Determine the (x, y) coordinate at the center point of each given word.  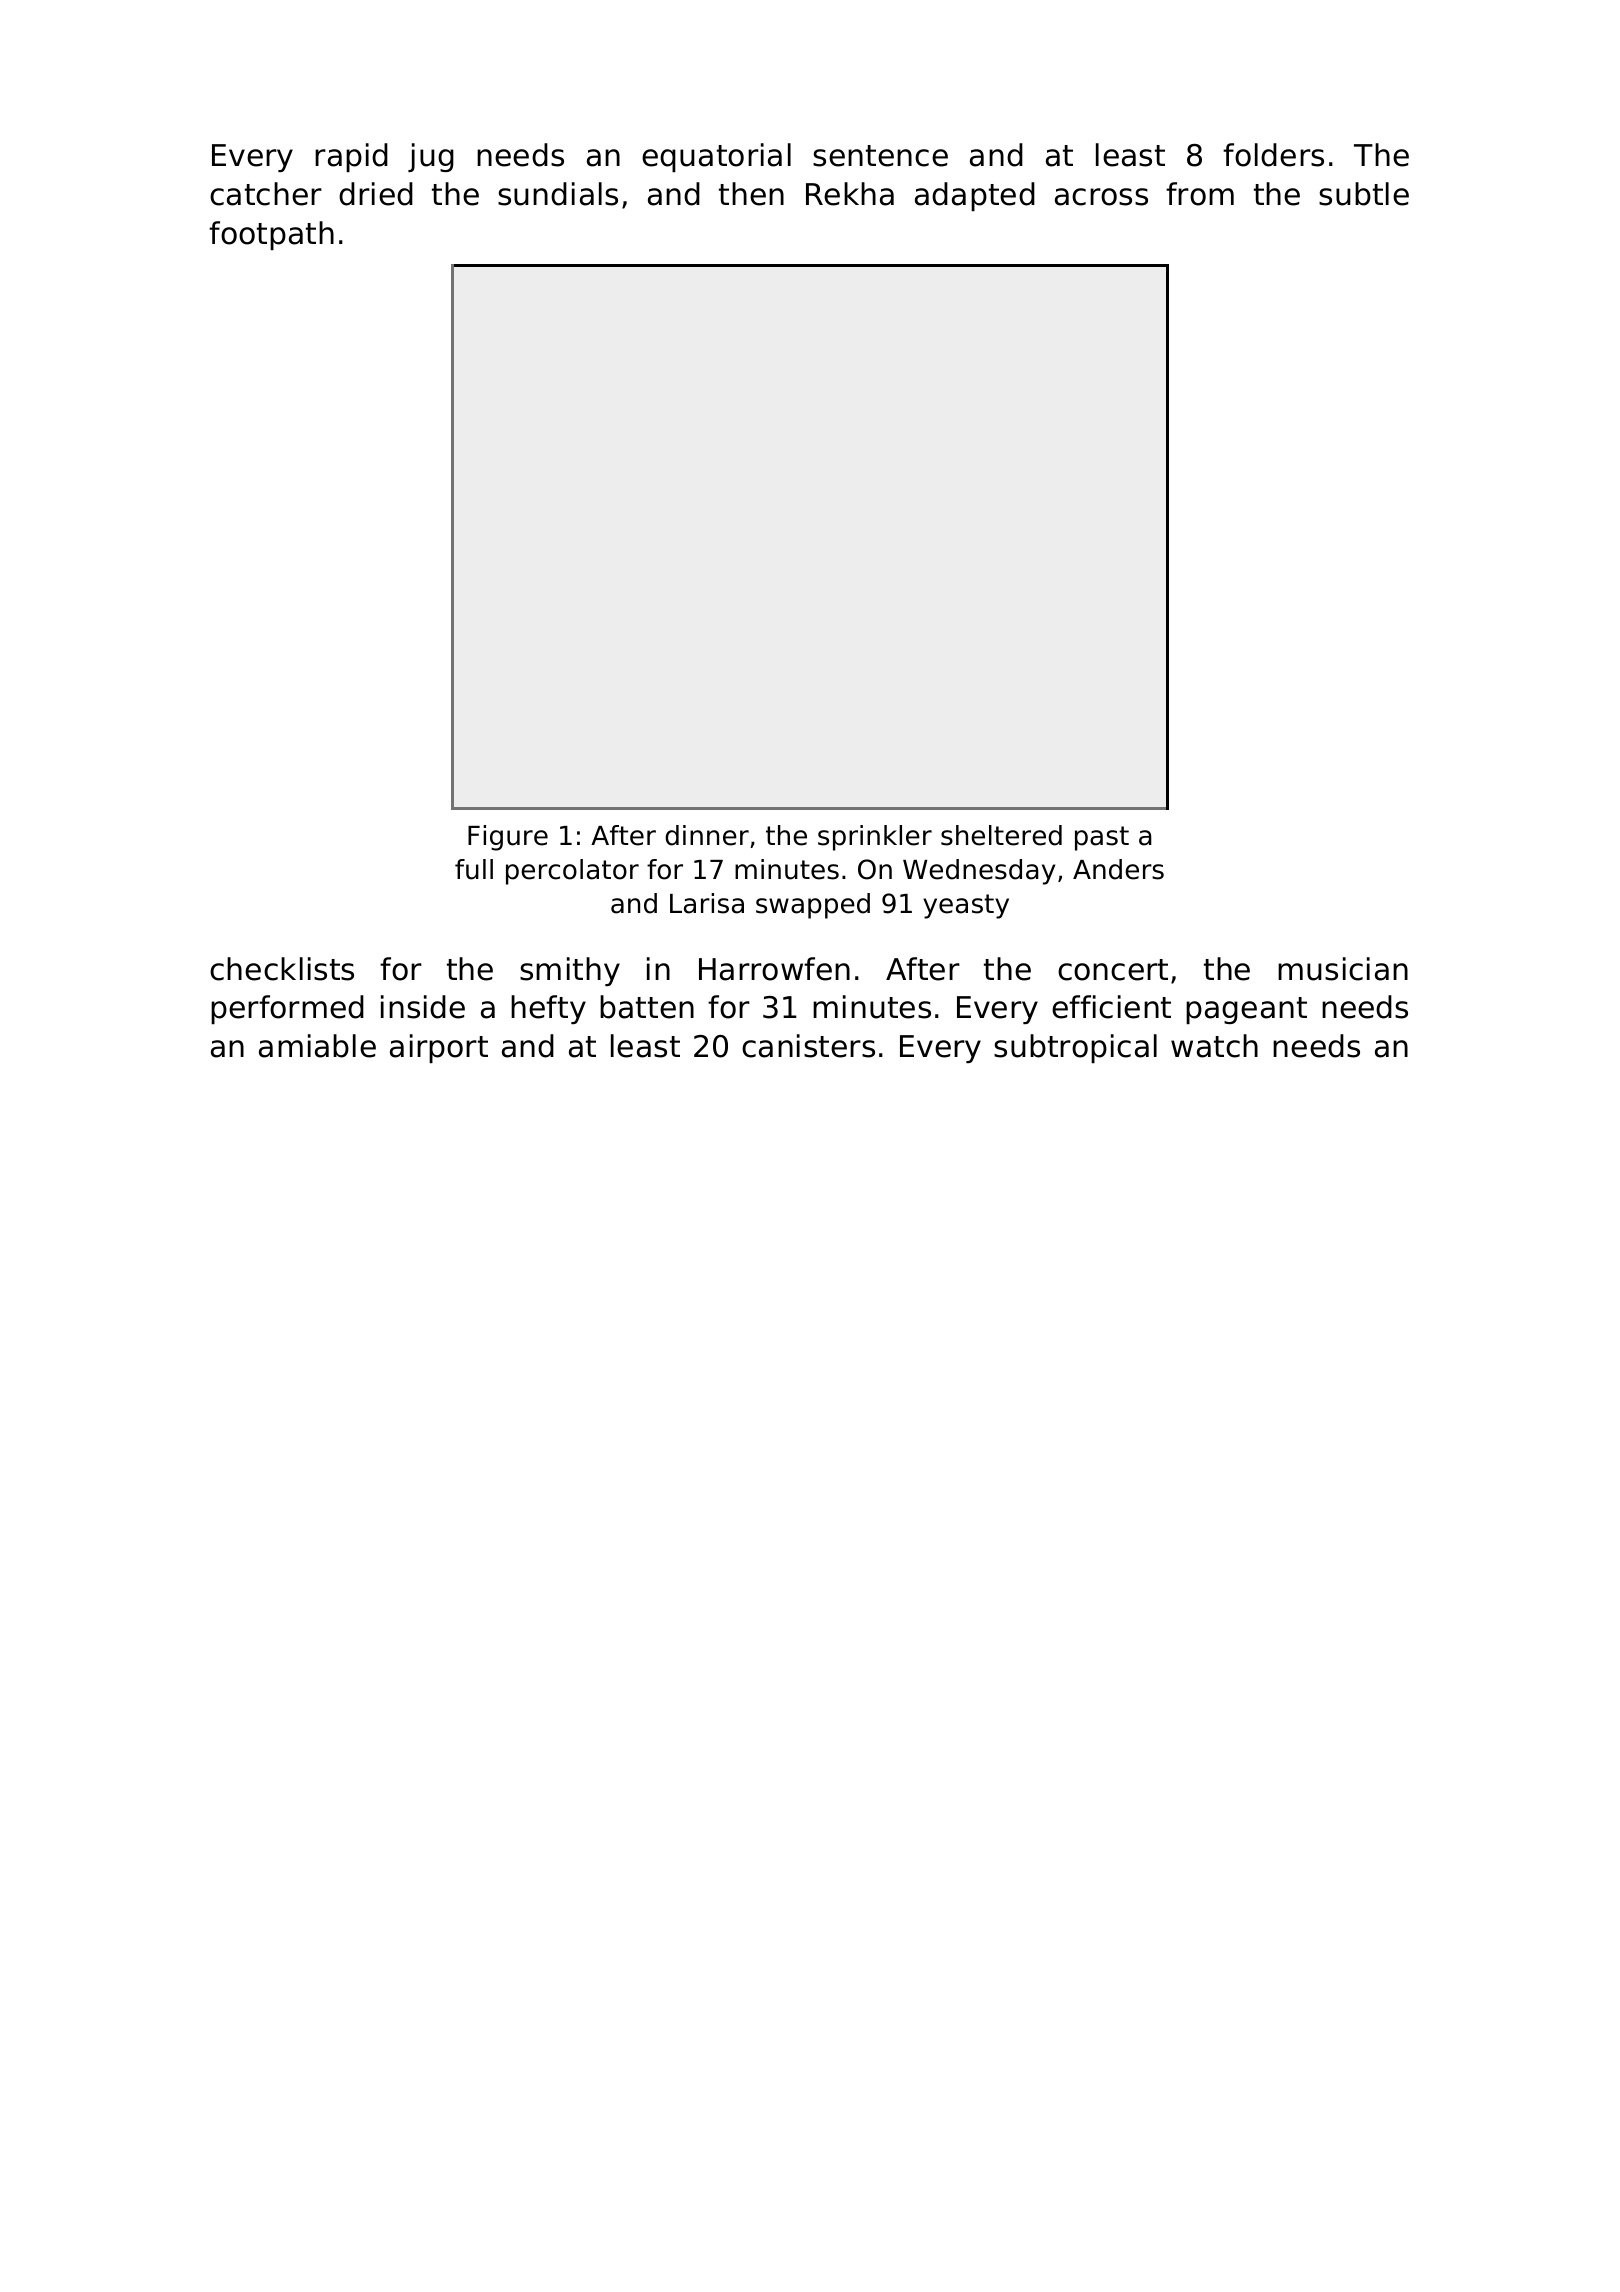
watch (1214, 1046)
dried (376, 194)
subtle (1364, 194)
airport (439, 1048)
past (1102, 838)
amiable (317, 1046)
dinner (707, 835)
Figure (508, 838)
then (751, 194)
